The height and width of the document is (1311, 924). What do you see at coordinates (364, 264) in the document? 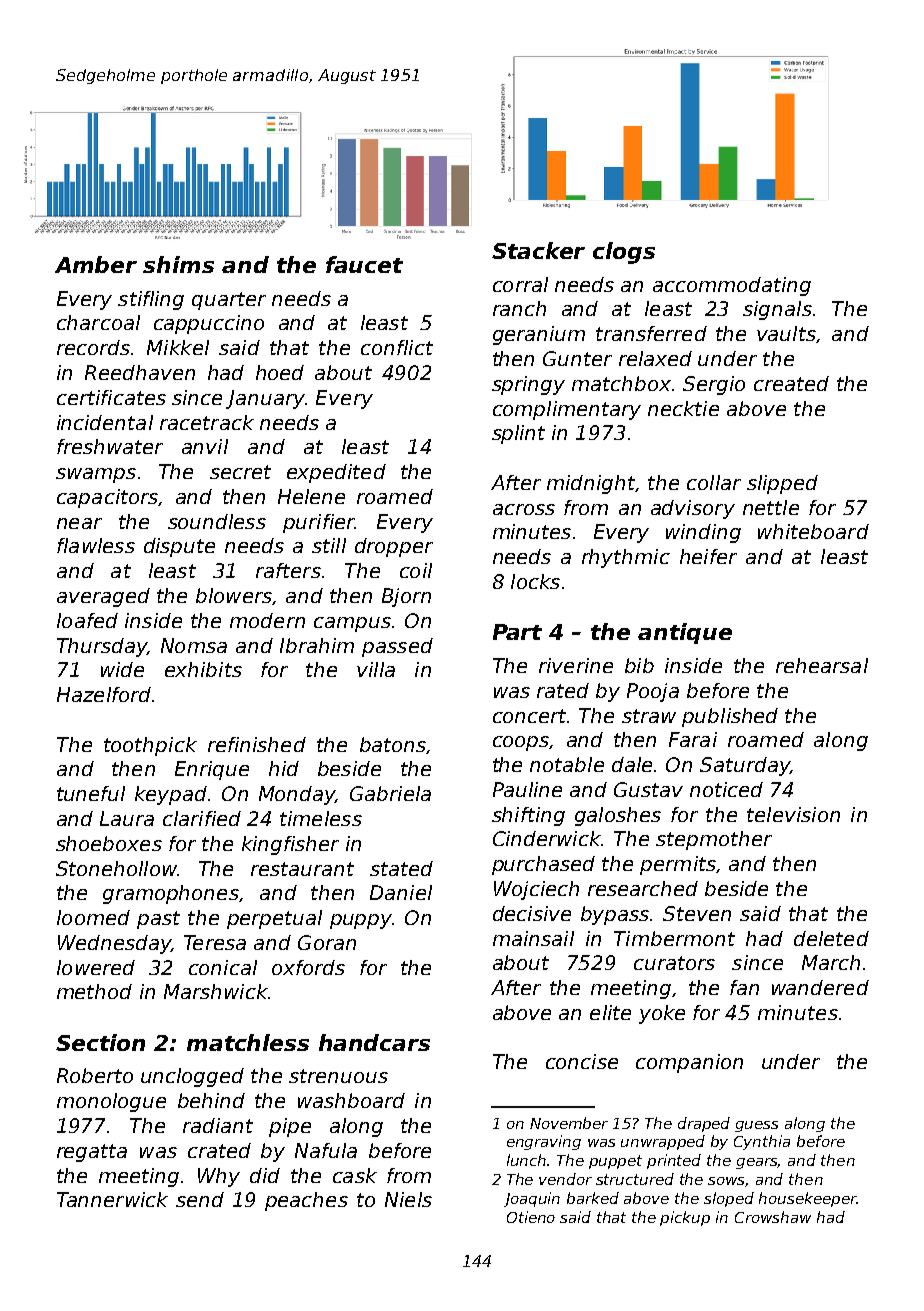
I see `faucet` at bounding box center [364, 264].
